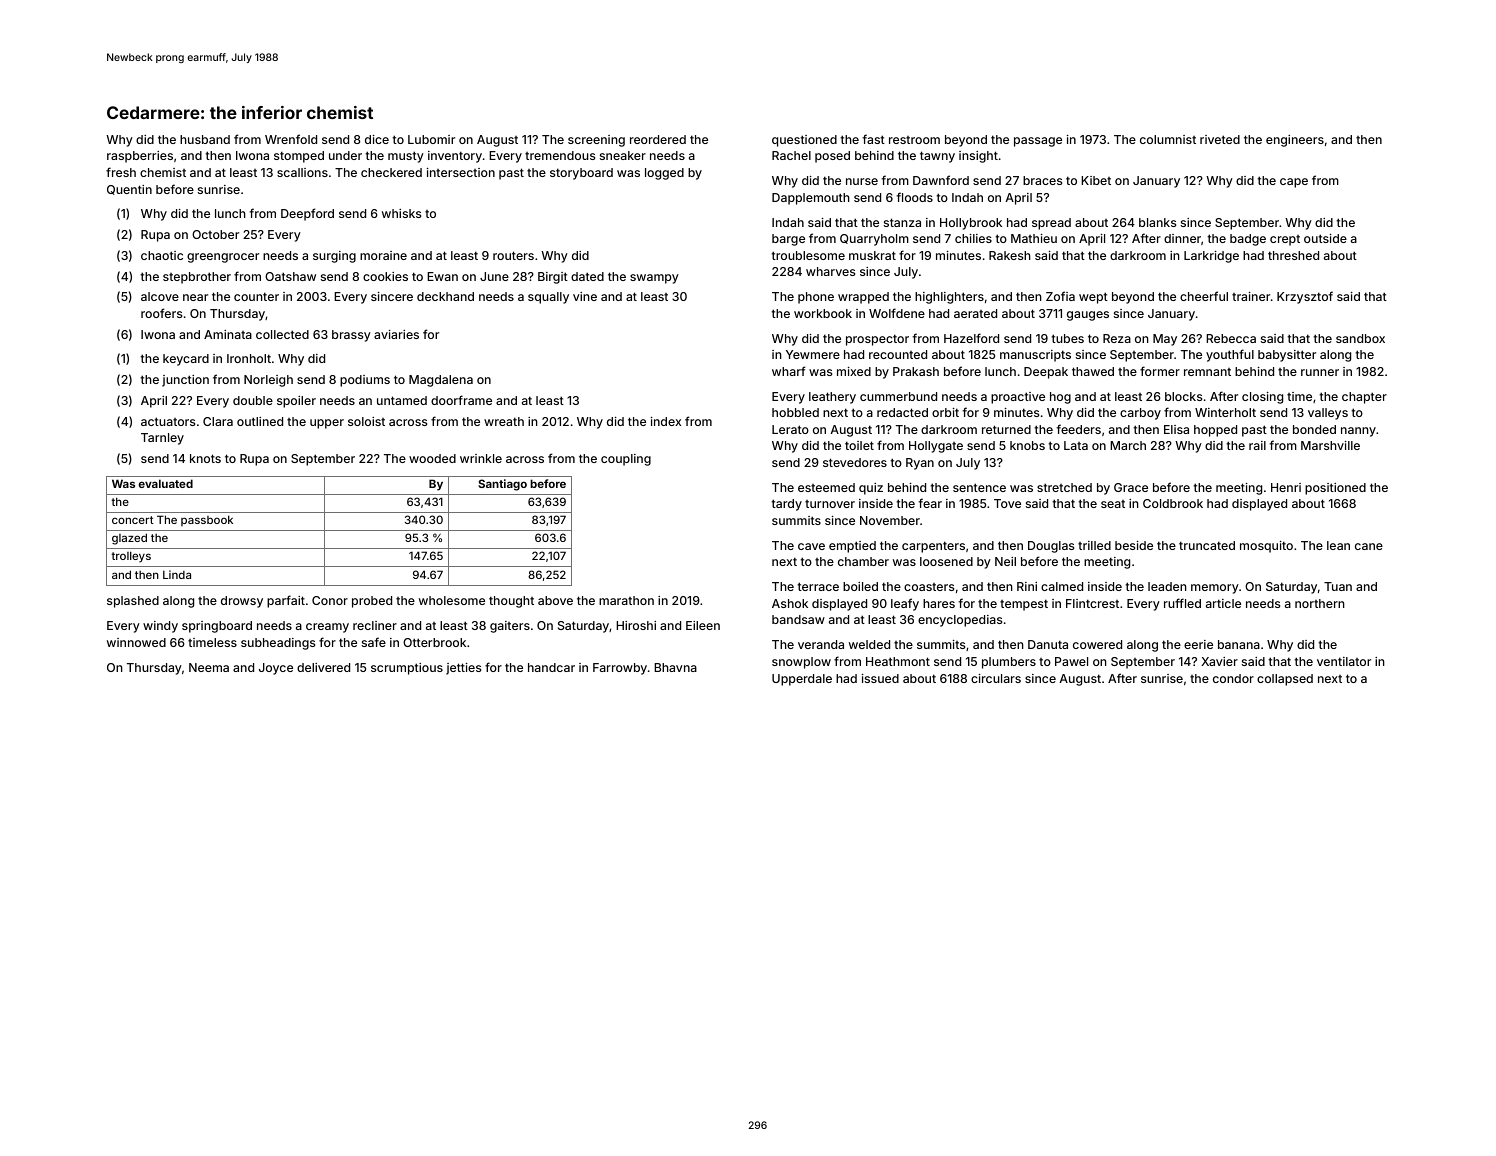  Describe the element at coordinates (1293, 255) in the document. I see `threshed` at that location.
